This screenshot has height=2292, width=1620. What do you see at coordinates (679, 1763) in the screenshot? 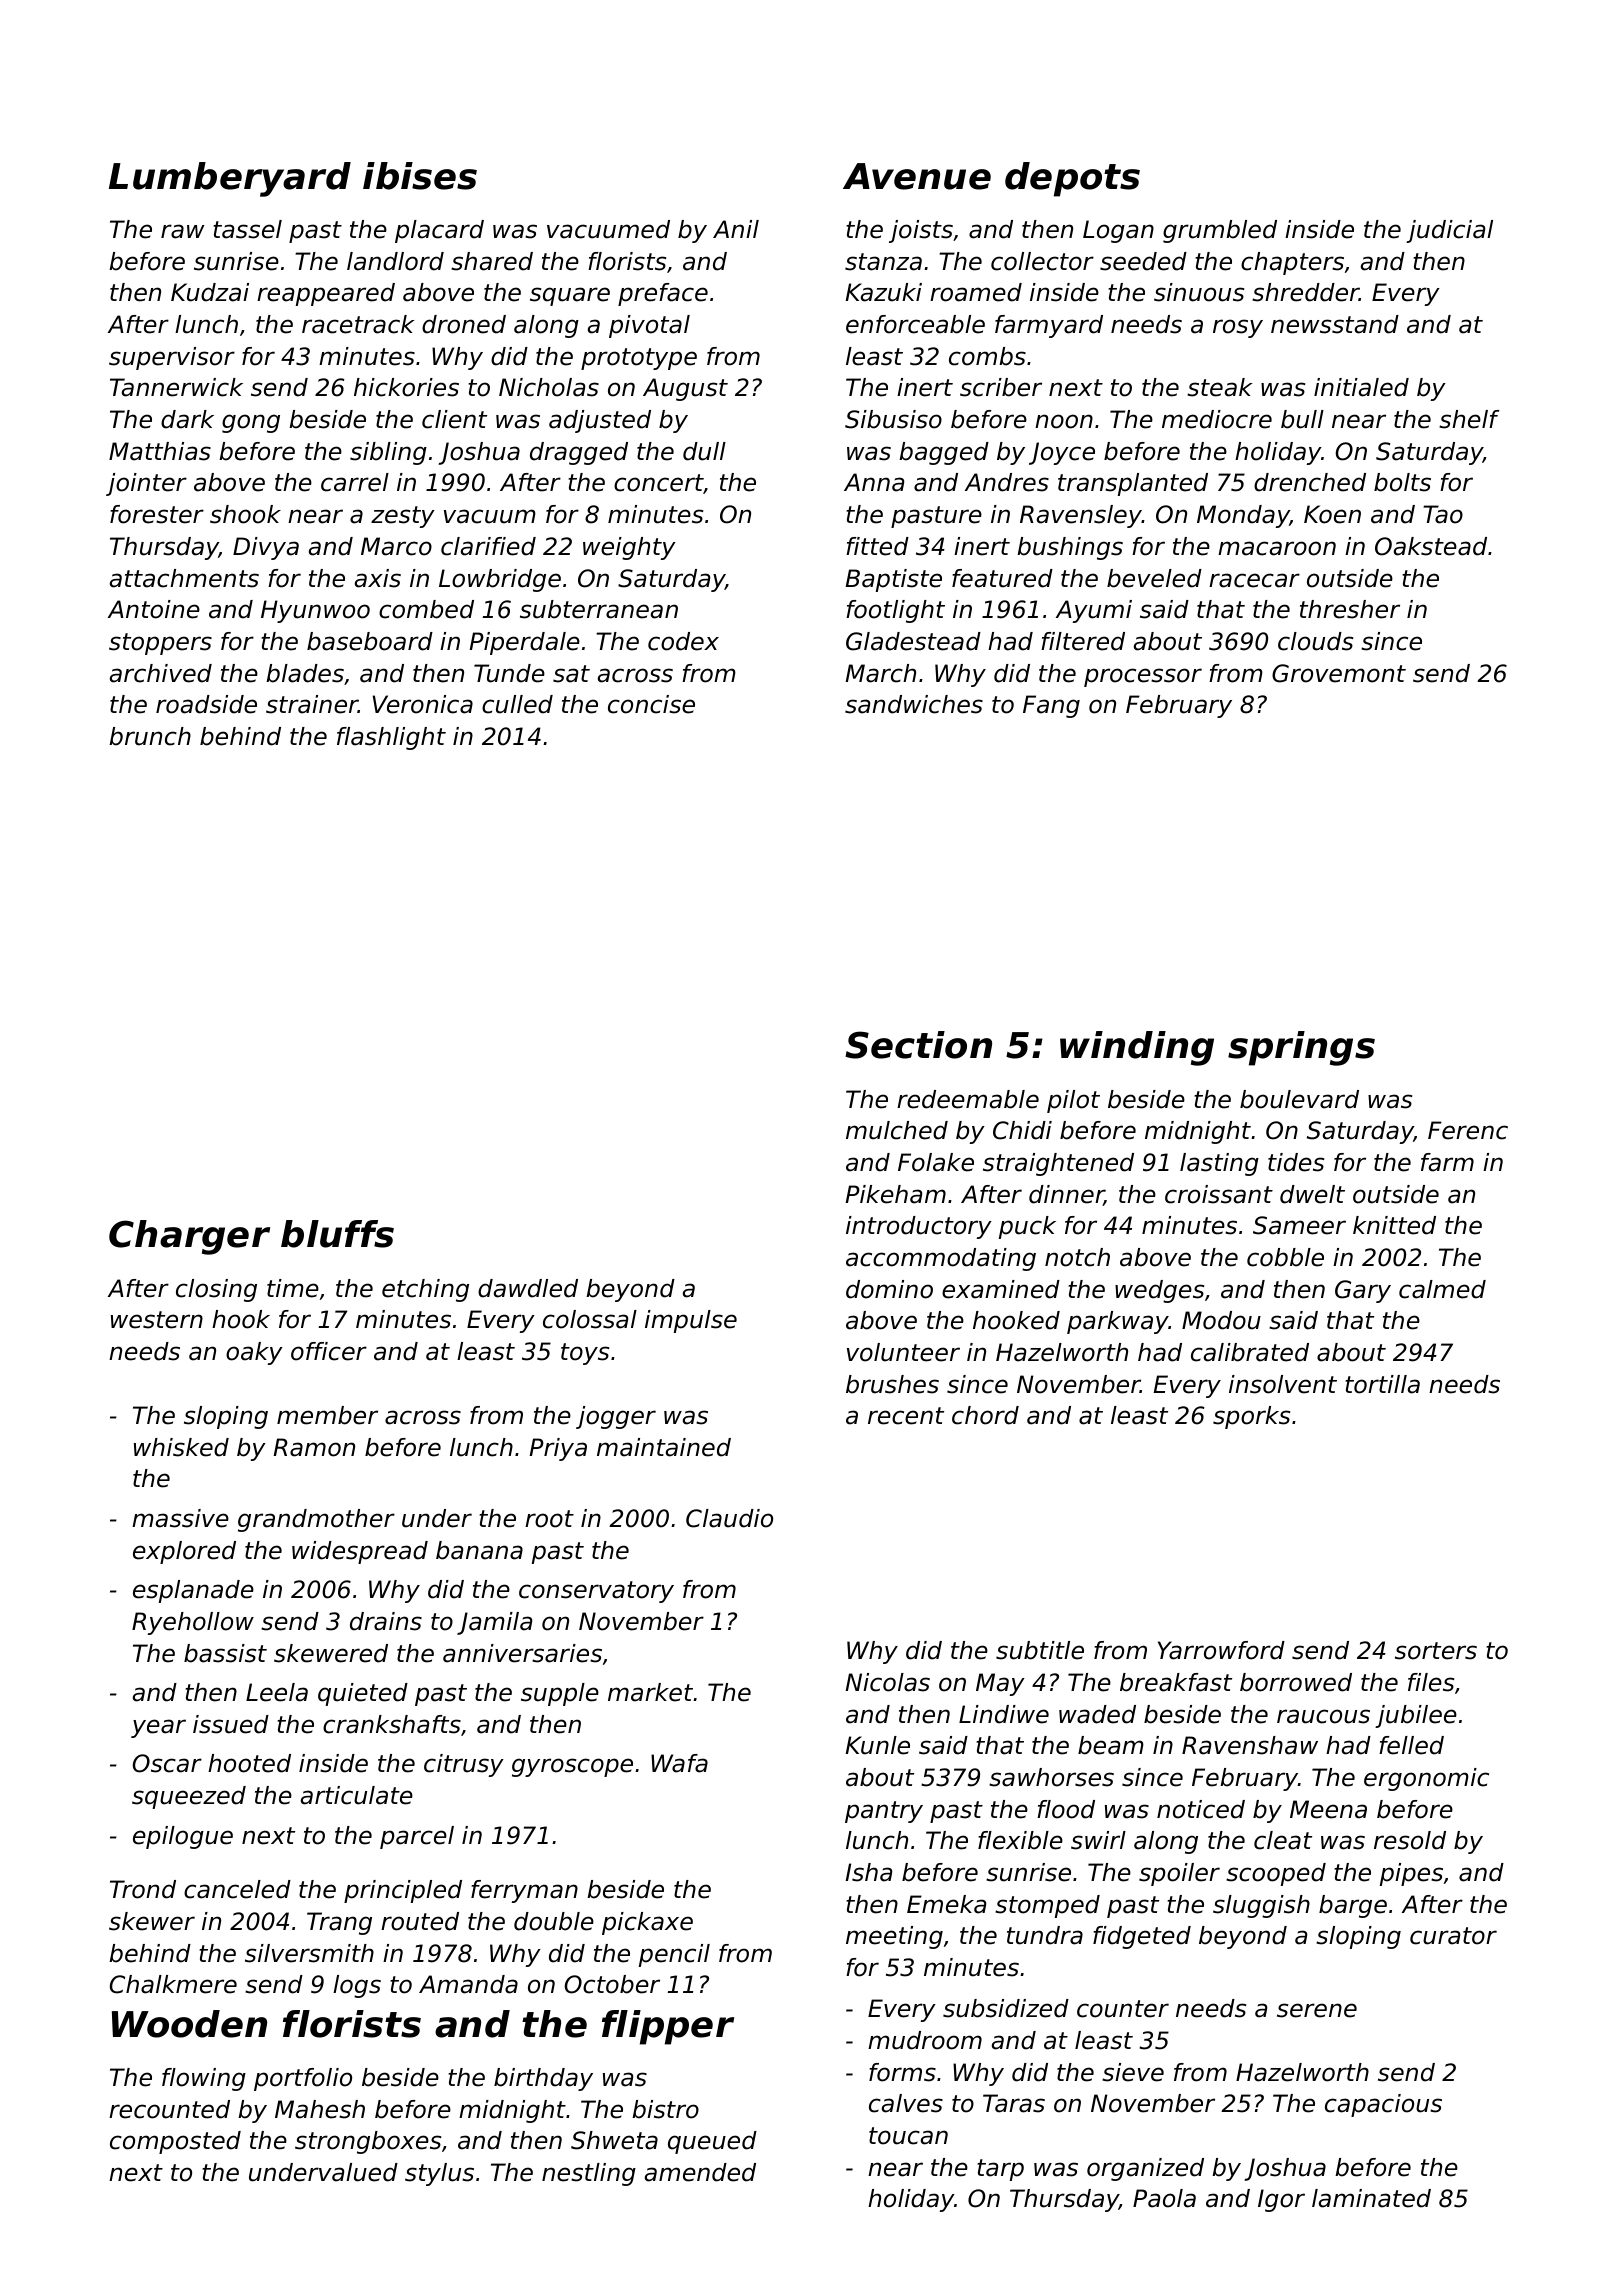
I see `Wafa` at bounding box center [679, 1763].
